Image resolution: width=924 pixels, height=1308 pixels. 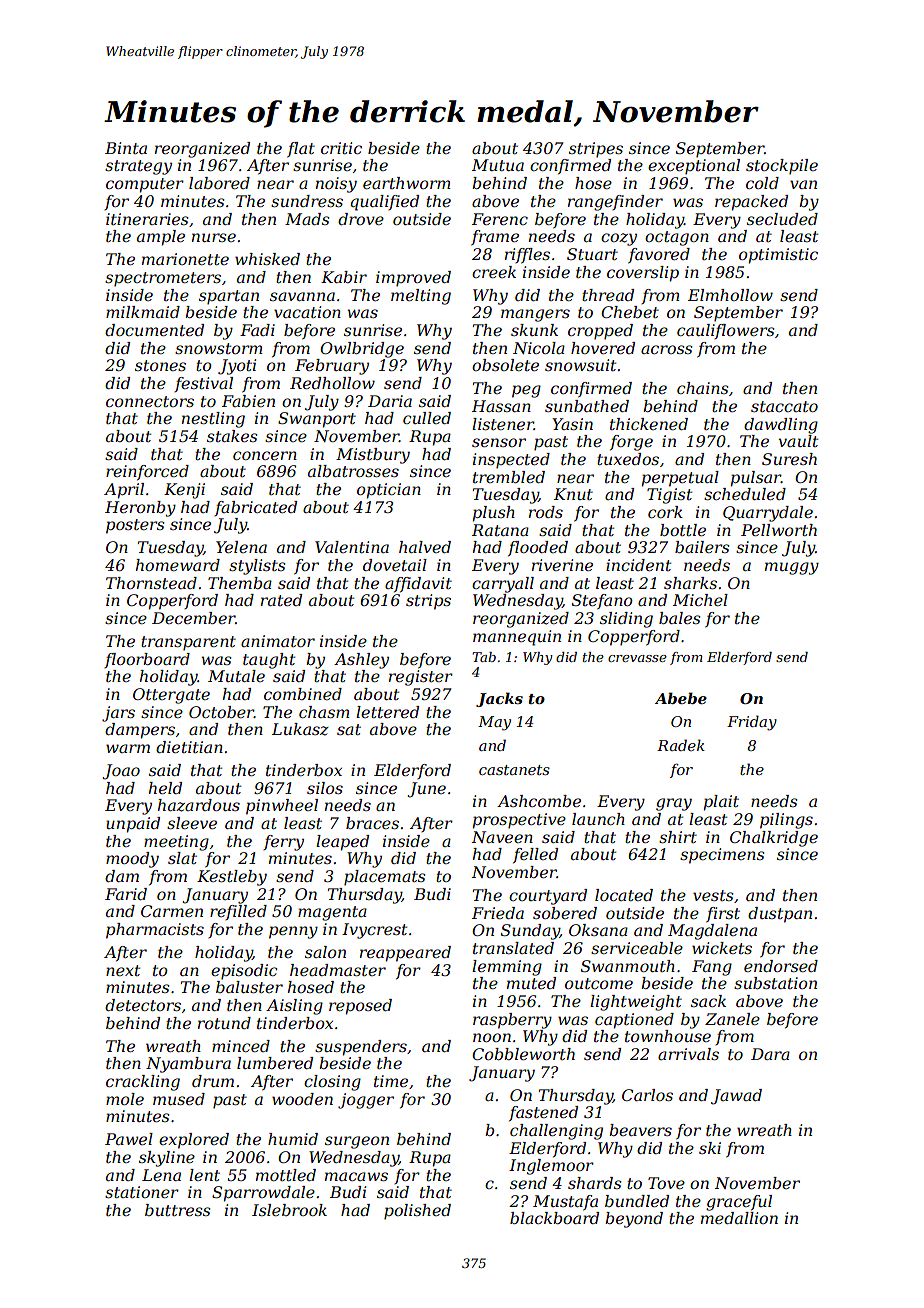 I want to click on Jawad, so click(x=736, y=1097).
